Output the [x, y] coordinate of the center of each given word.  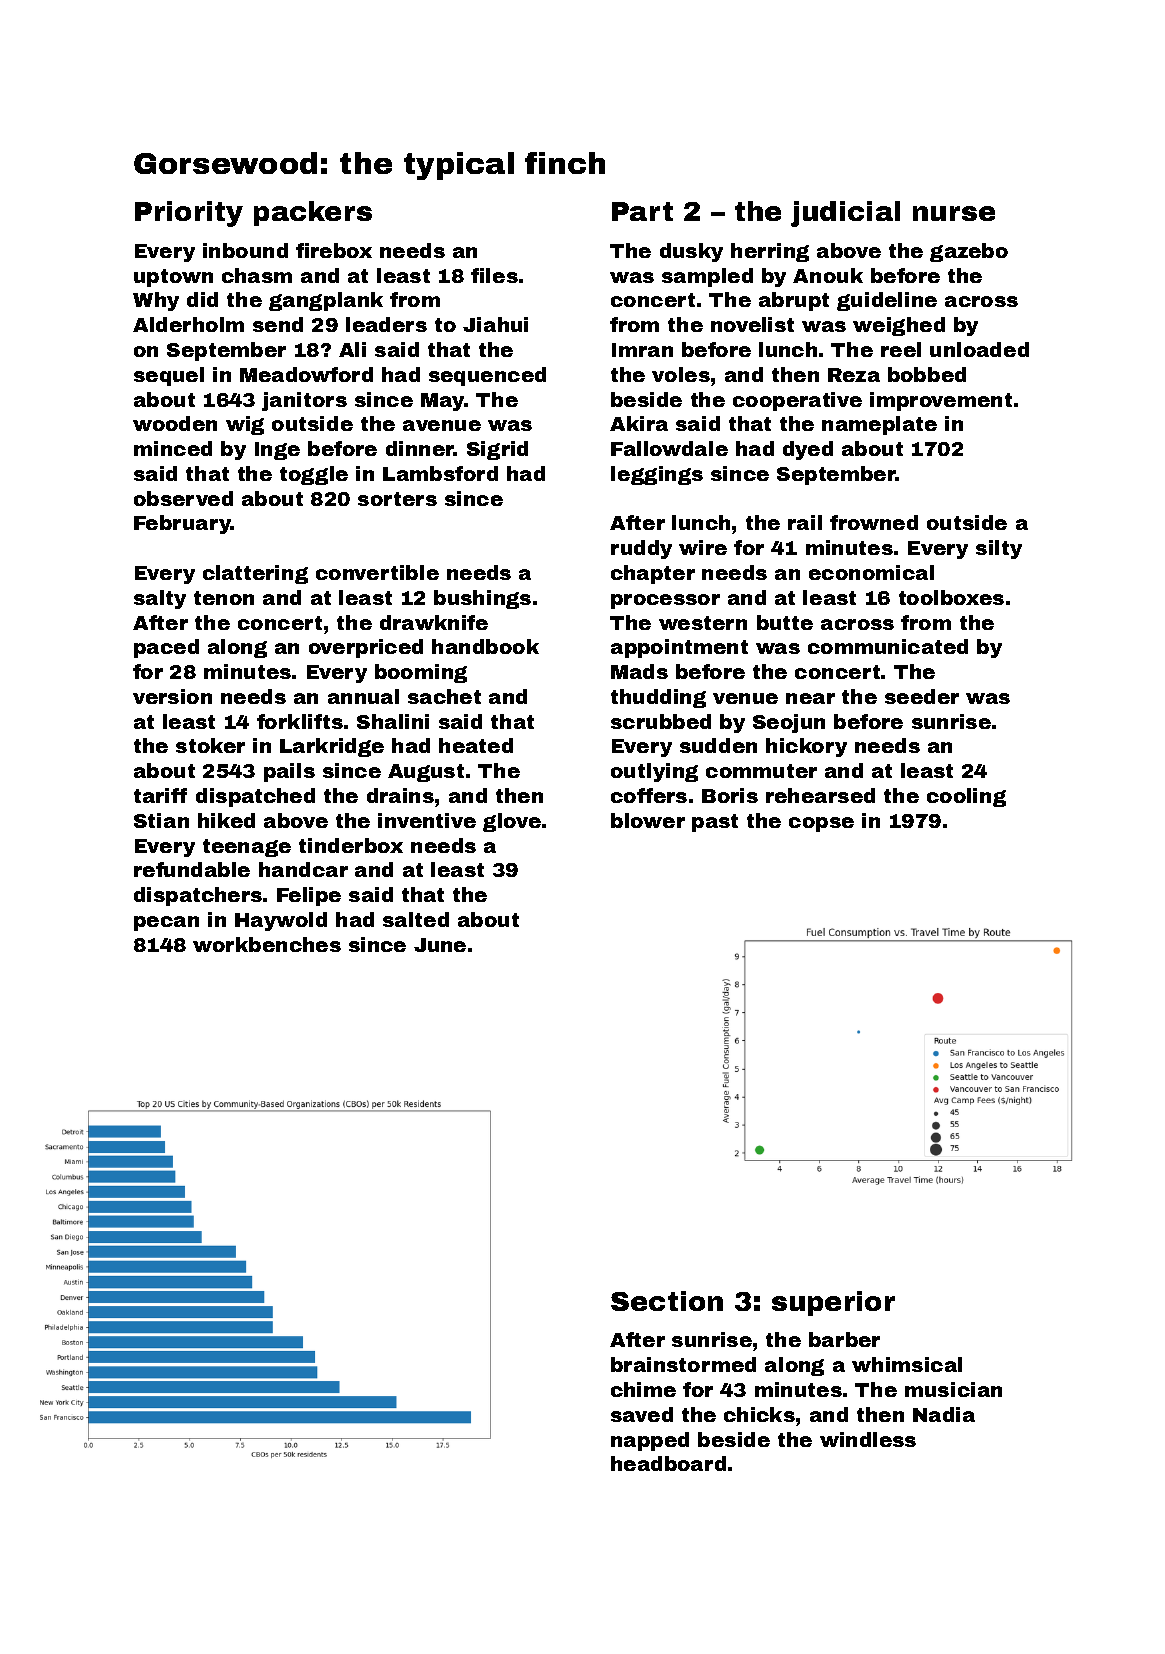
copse [821, 824]
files [494, 275]
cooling [966, 797]
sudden [718, 745]
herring [770, 252]
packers [313, 213]
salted [416, 919]
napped [650, 1441]
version [172, 696]
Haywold [281, 921]
